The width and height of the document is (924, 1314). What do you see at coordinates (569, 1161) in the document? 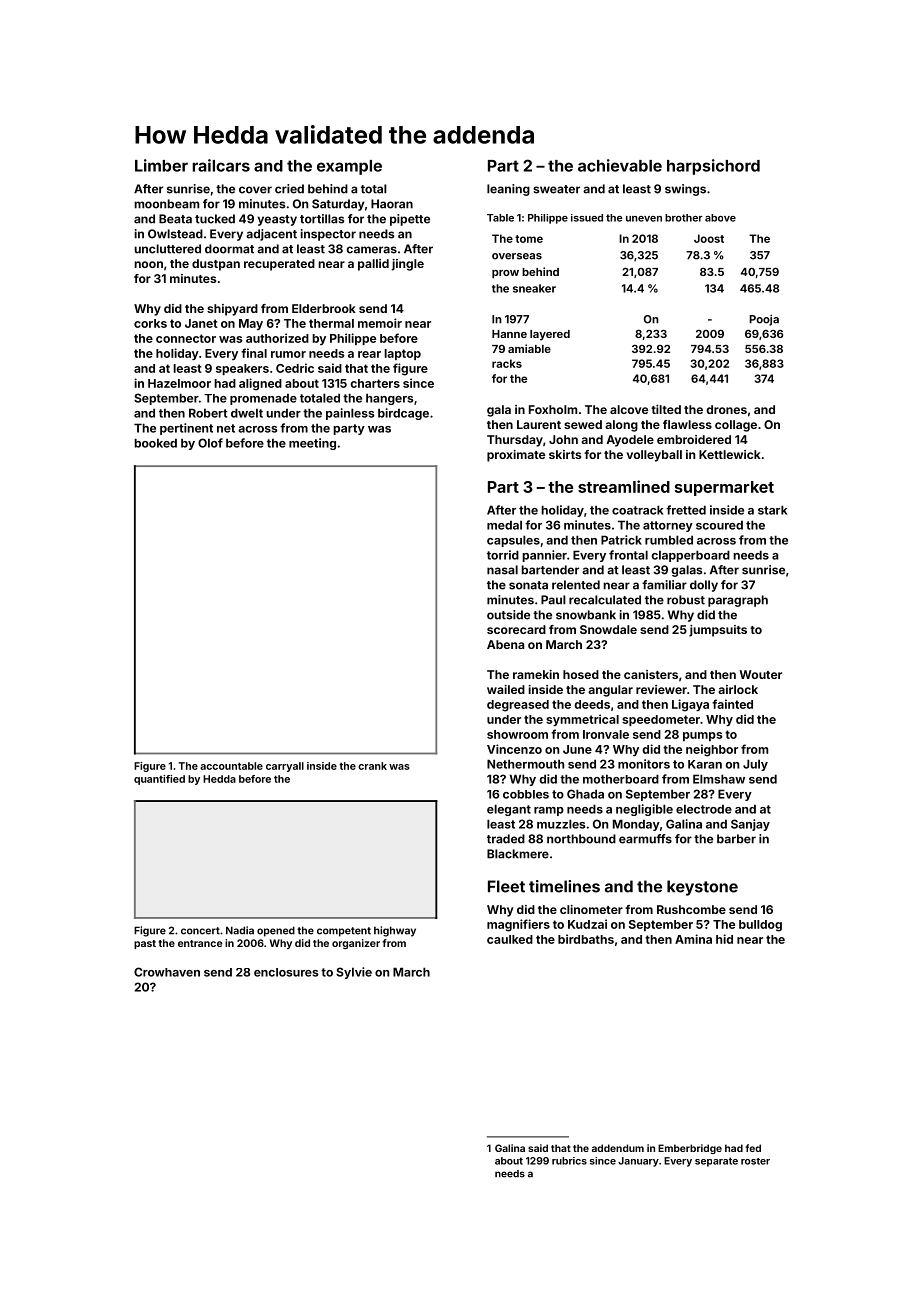
I see `rubrics` at bounding box center [569, 1161].
